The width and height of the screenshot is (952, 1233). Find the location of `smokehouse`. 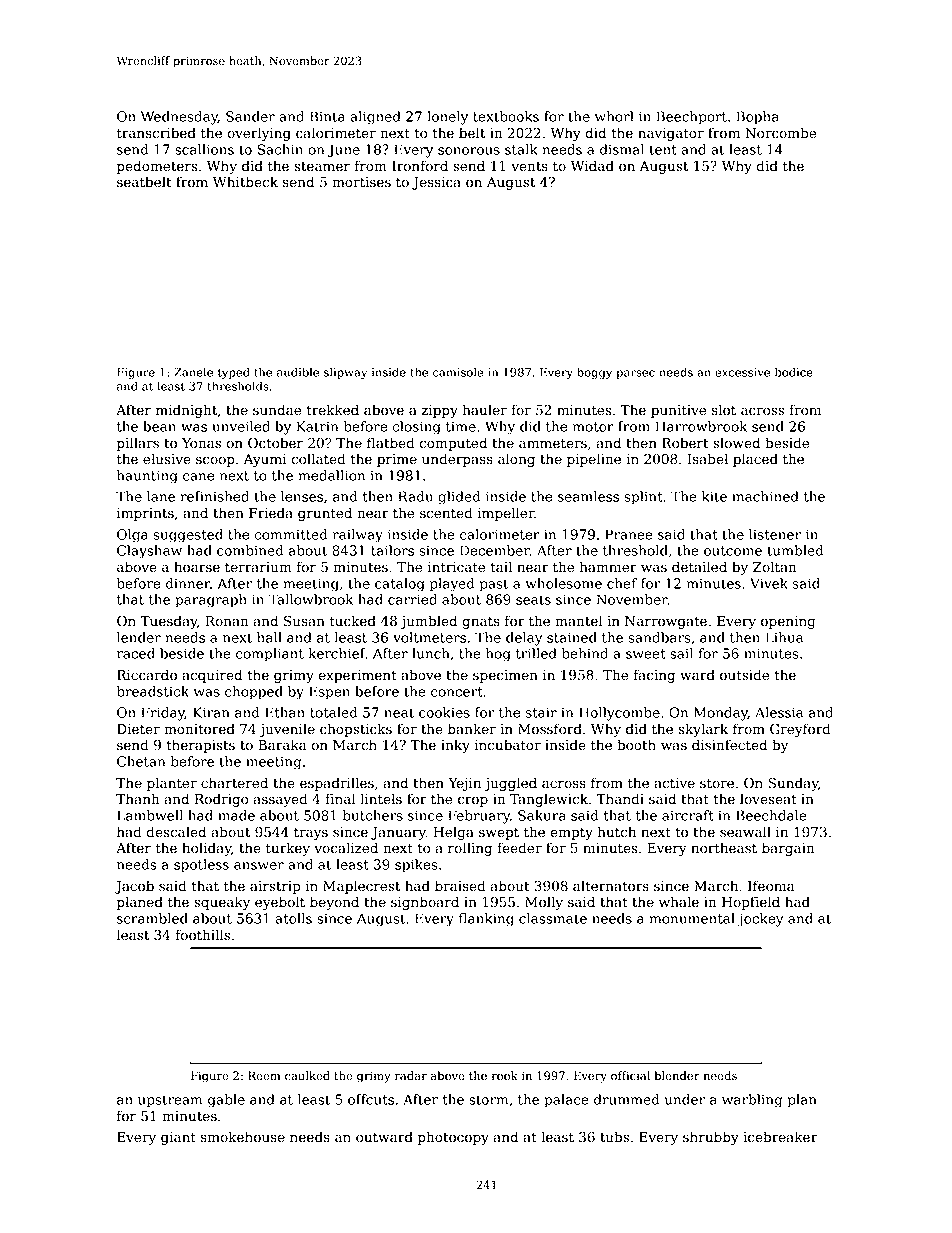

smokehouse is located at coordinates (243, 1137).
